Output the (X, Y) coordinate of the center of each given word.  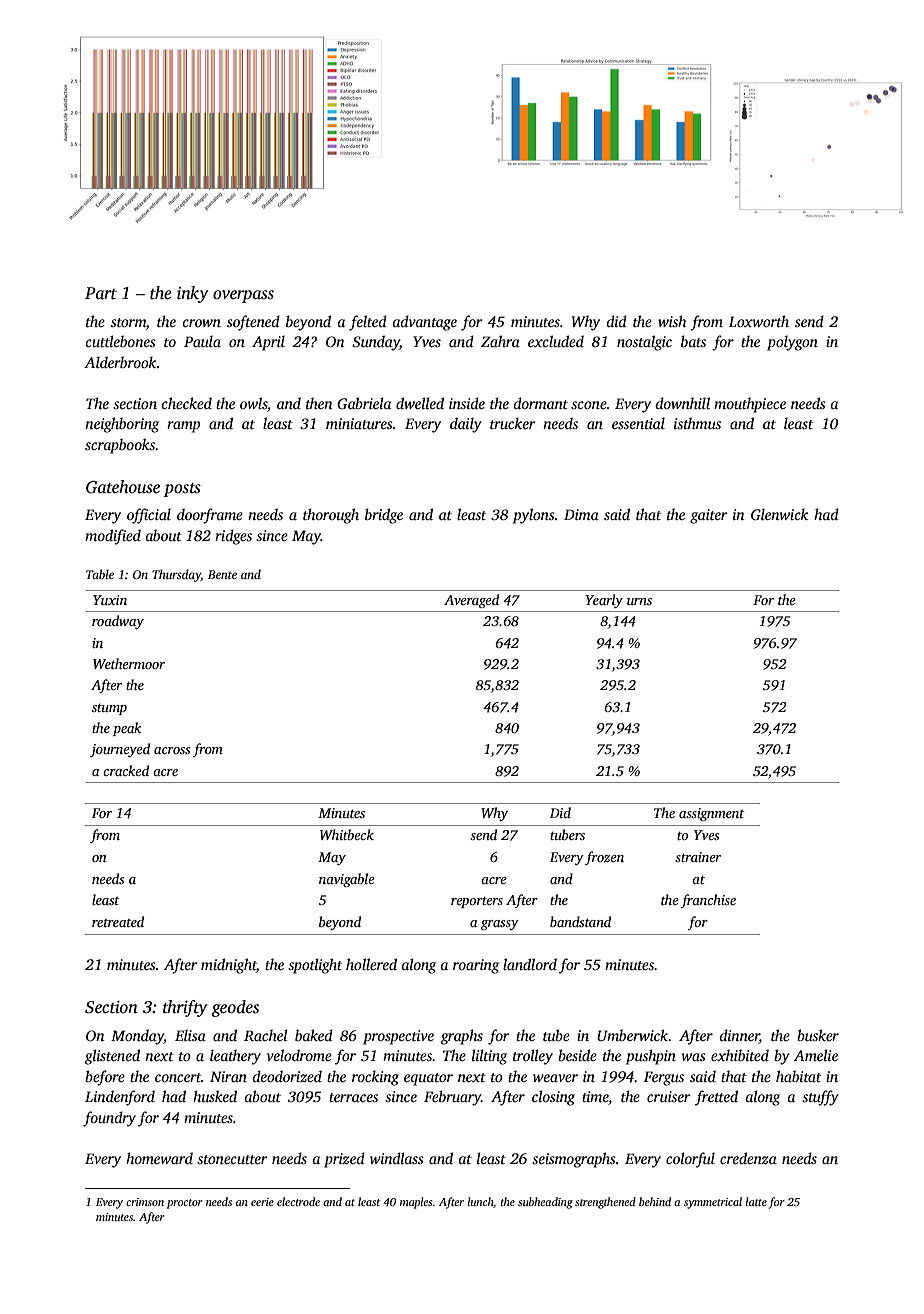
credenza (748, 1158)
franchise (708, 901)
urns (639, 601)
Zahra (500, 341)
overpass (243, 296)
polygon (792, 343)
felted (368, 323)
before (105, 1078)
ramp (183, 427)
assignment (711, 814)
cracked (126, 770)
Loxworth (759, 321)
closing (553, 1098)
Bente (222, 574)
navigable (347, 880)
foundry (109, 1119)
